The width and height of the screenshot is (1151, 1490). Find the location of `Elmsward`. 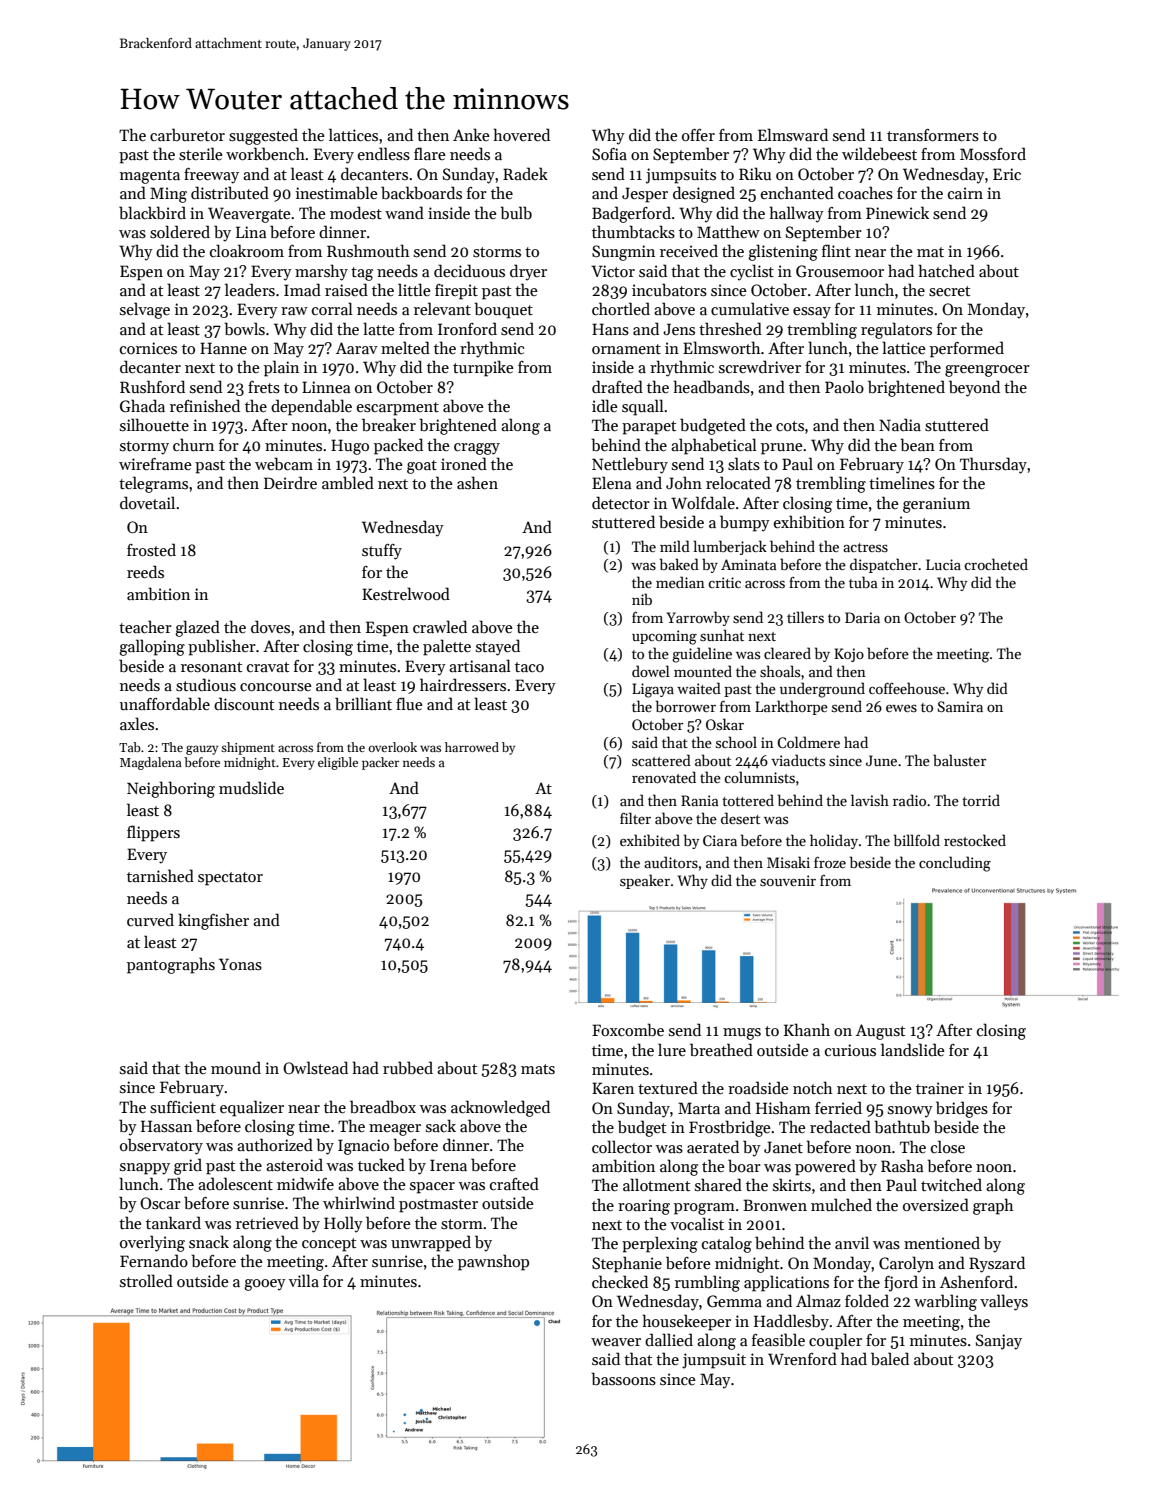

Elmsward is located at coordinates (793, 135).
